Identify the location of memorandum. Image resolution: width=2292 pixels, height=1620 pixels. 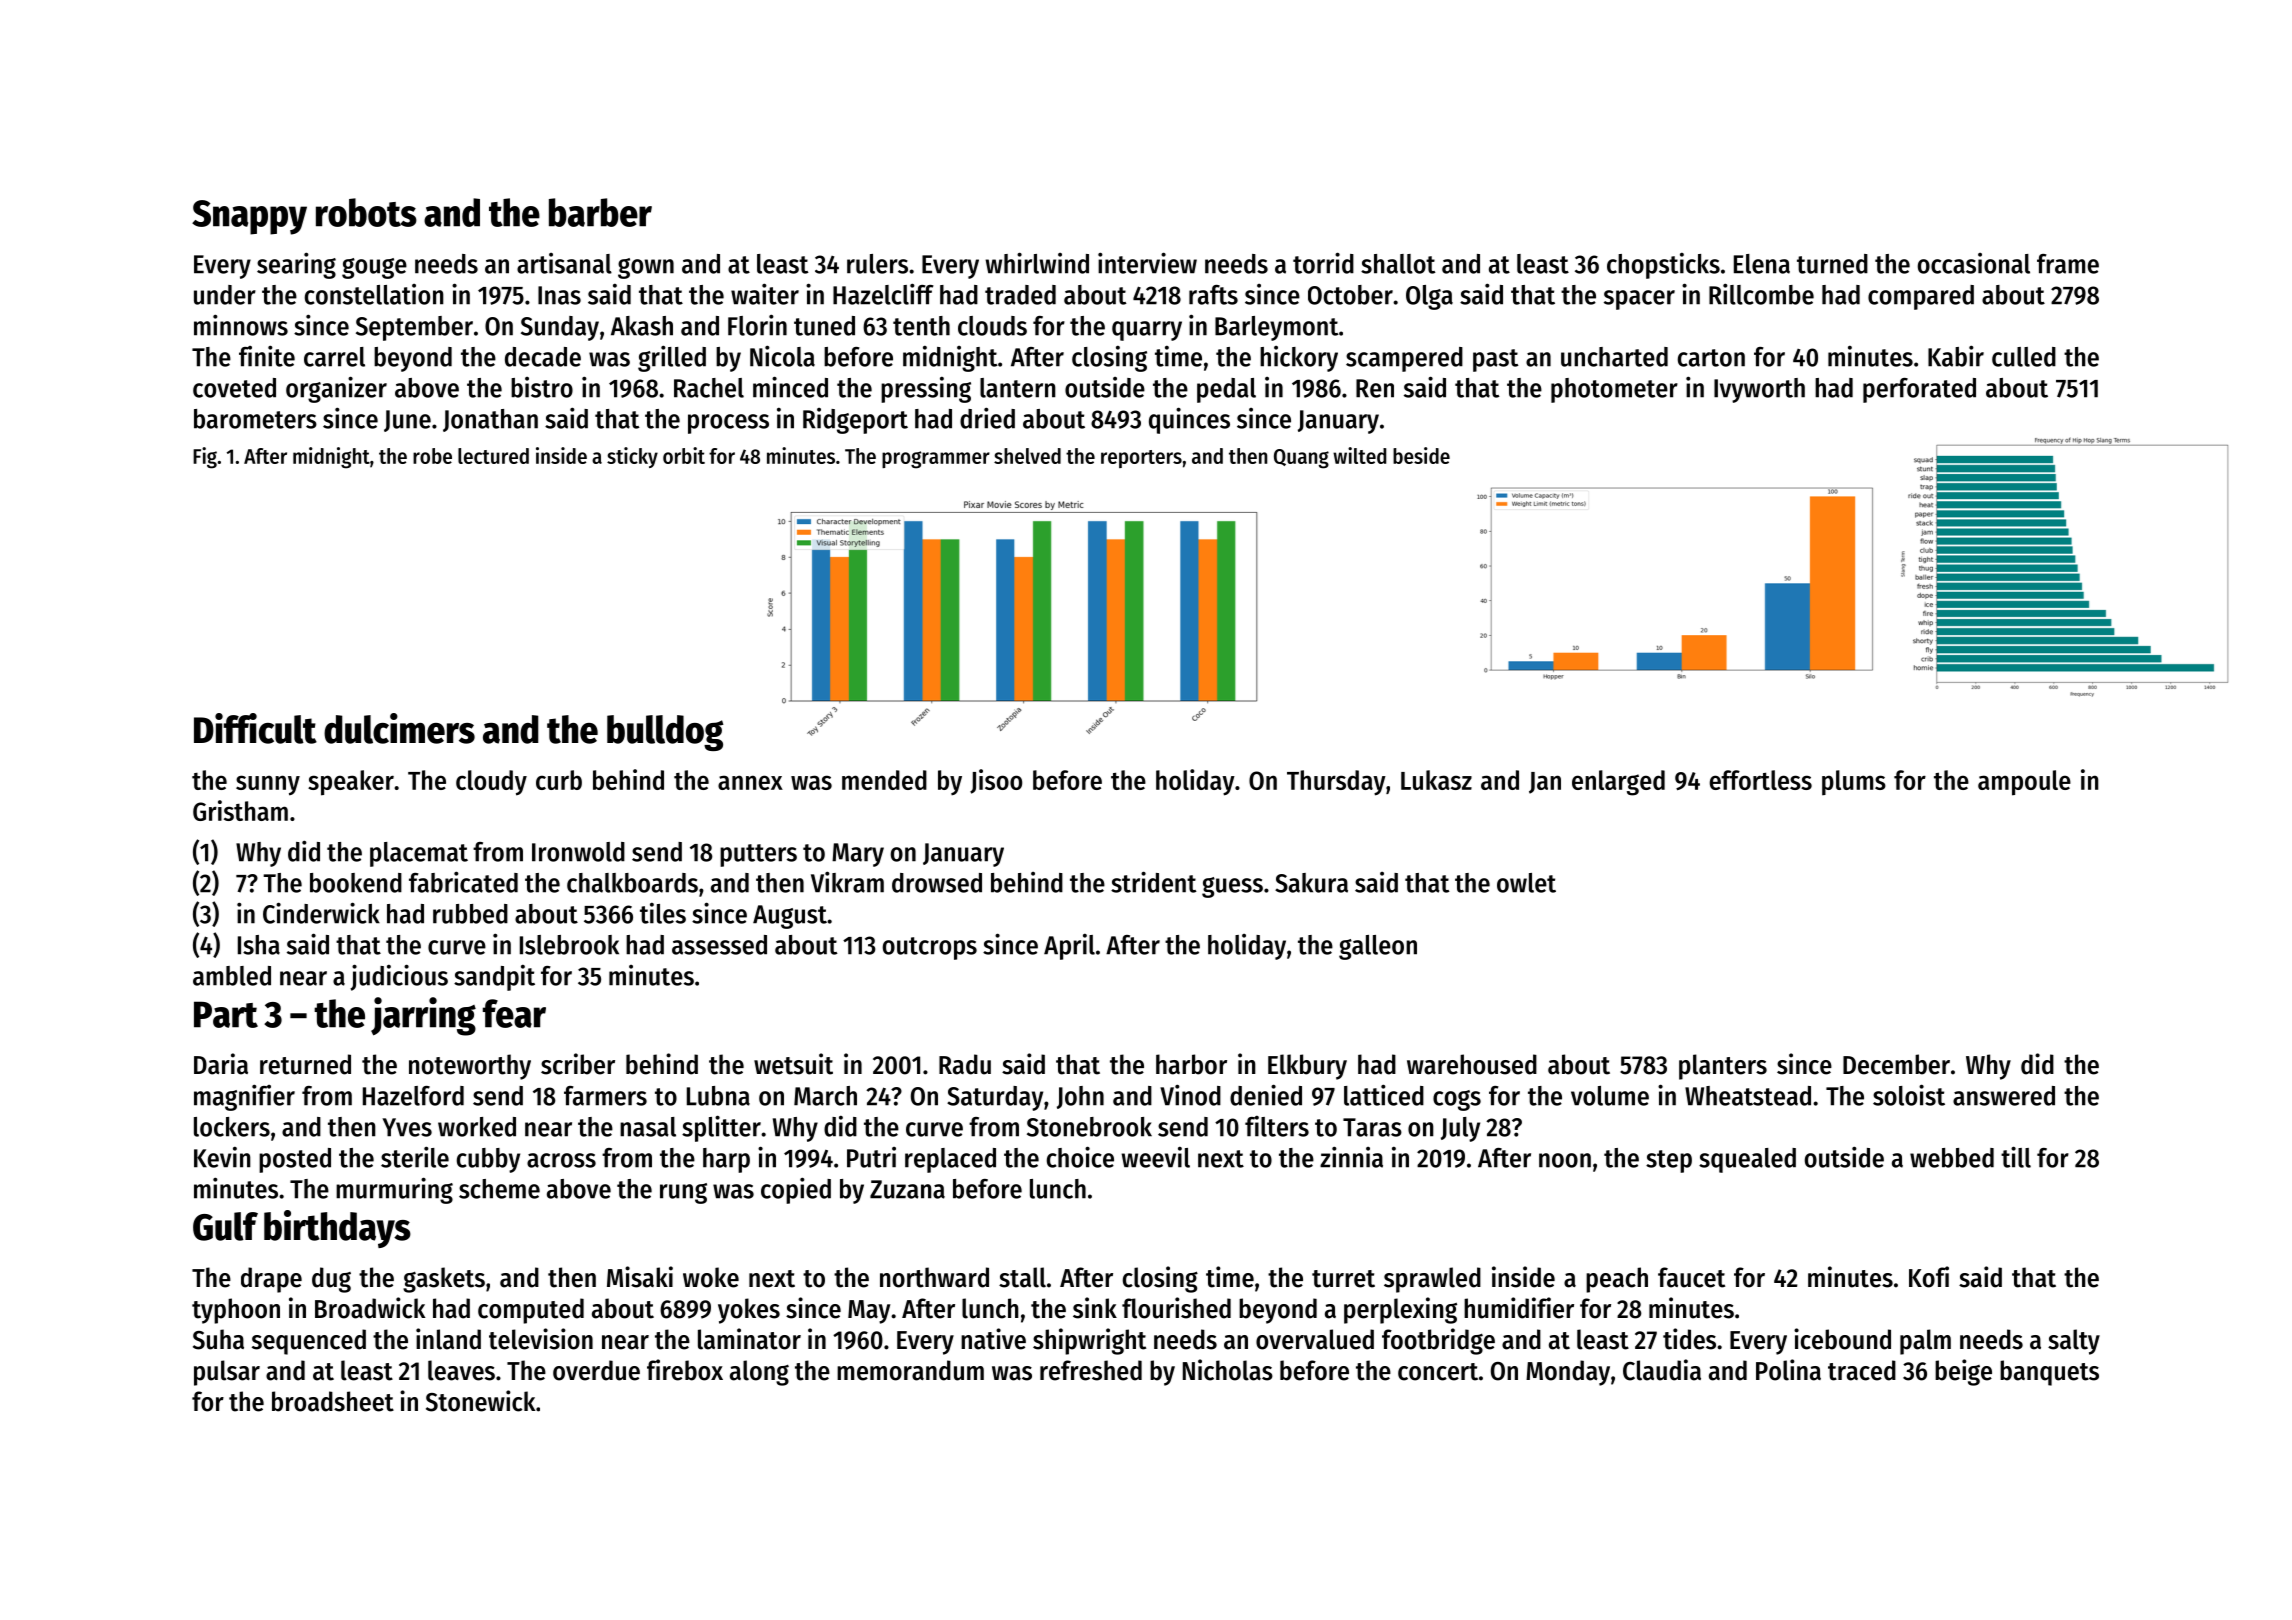
(910, 1370).
